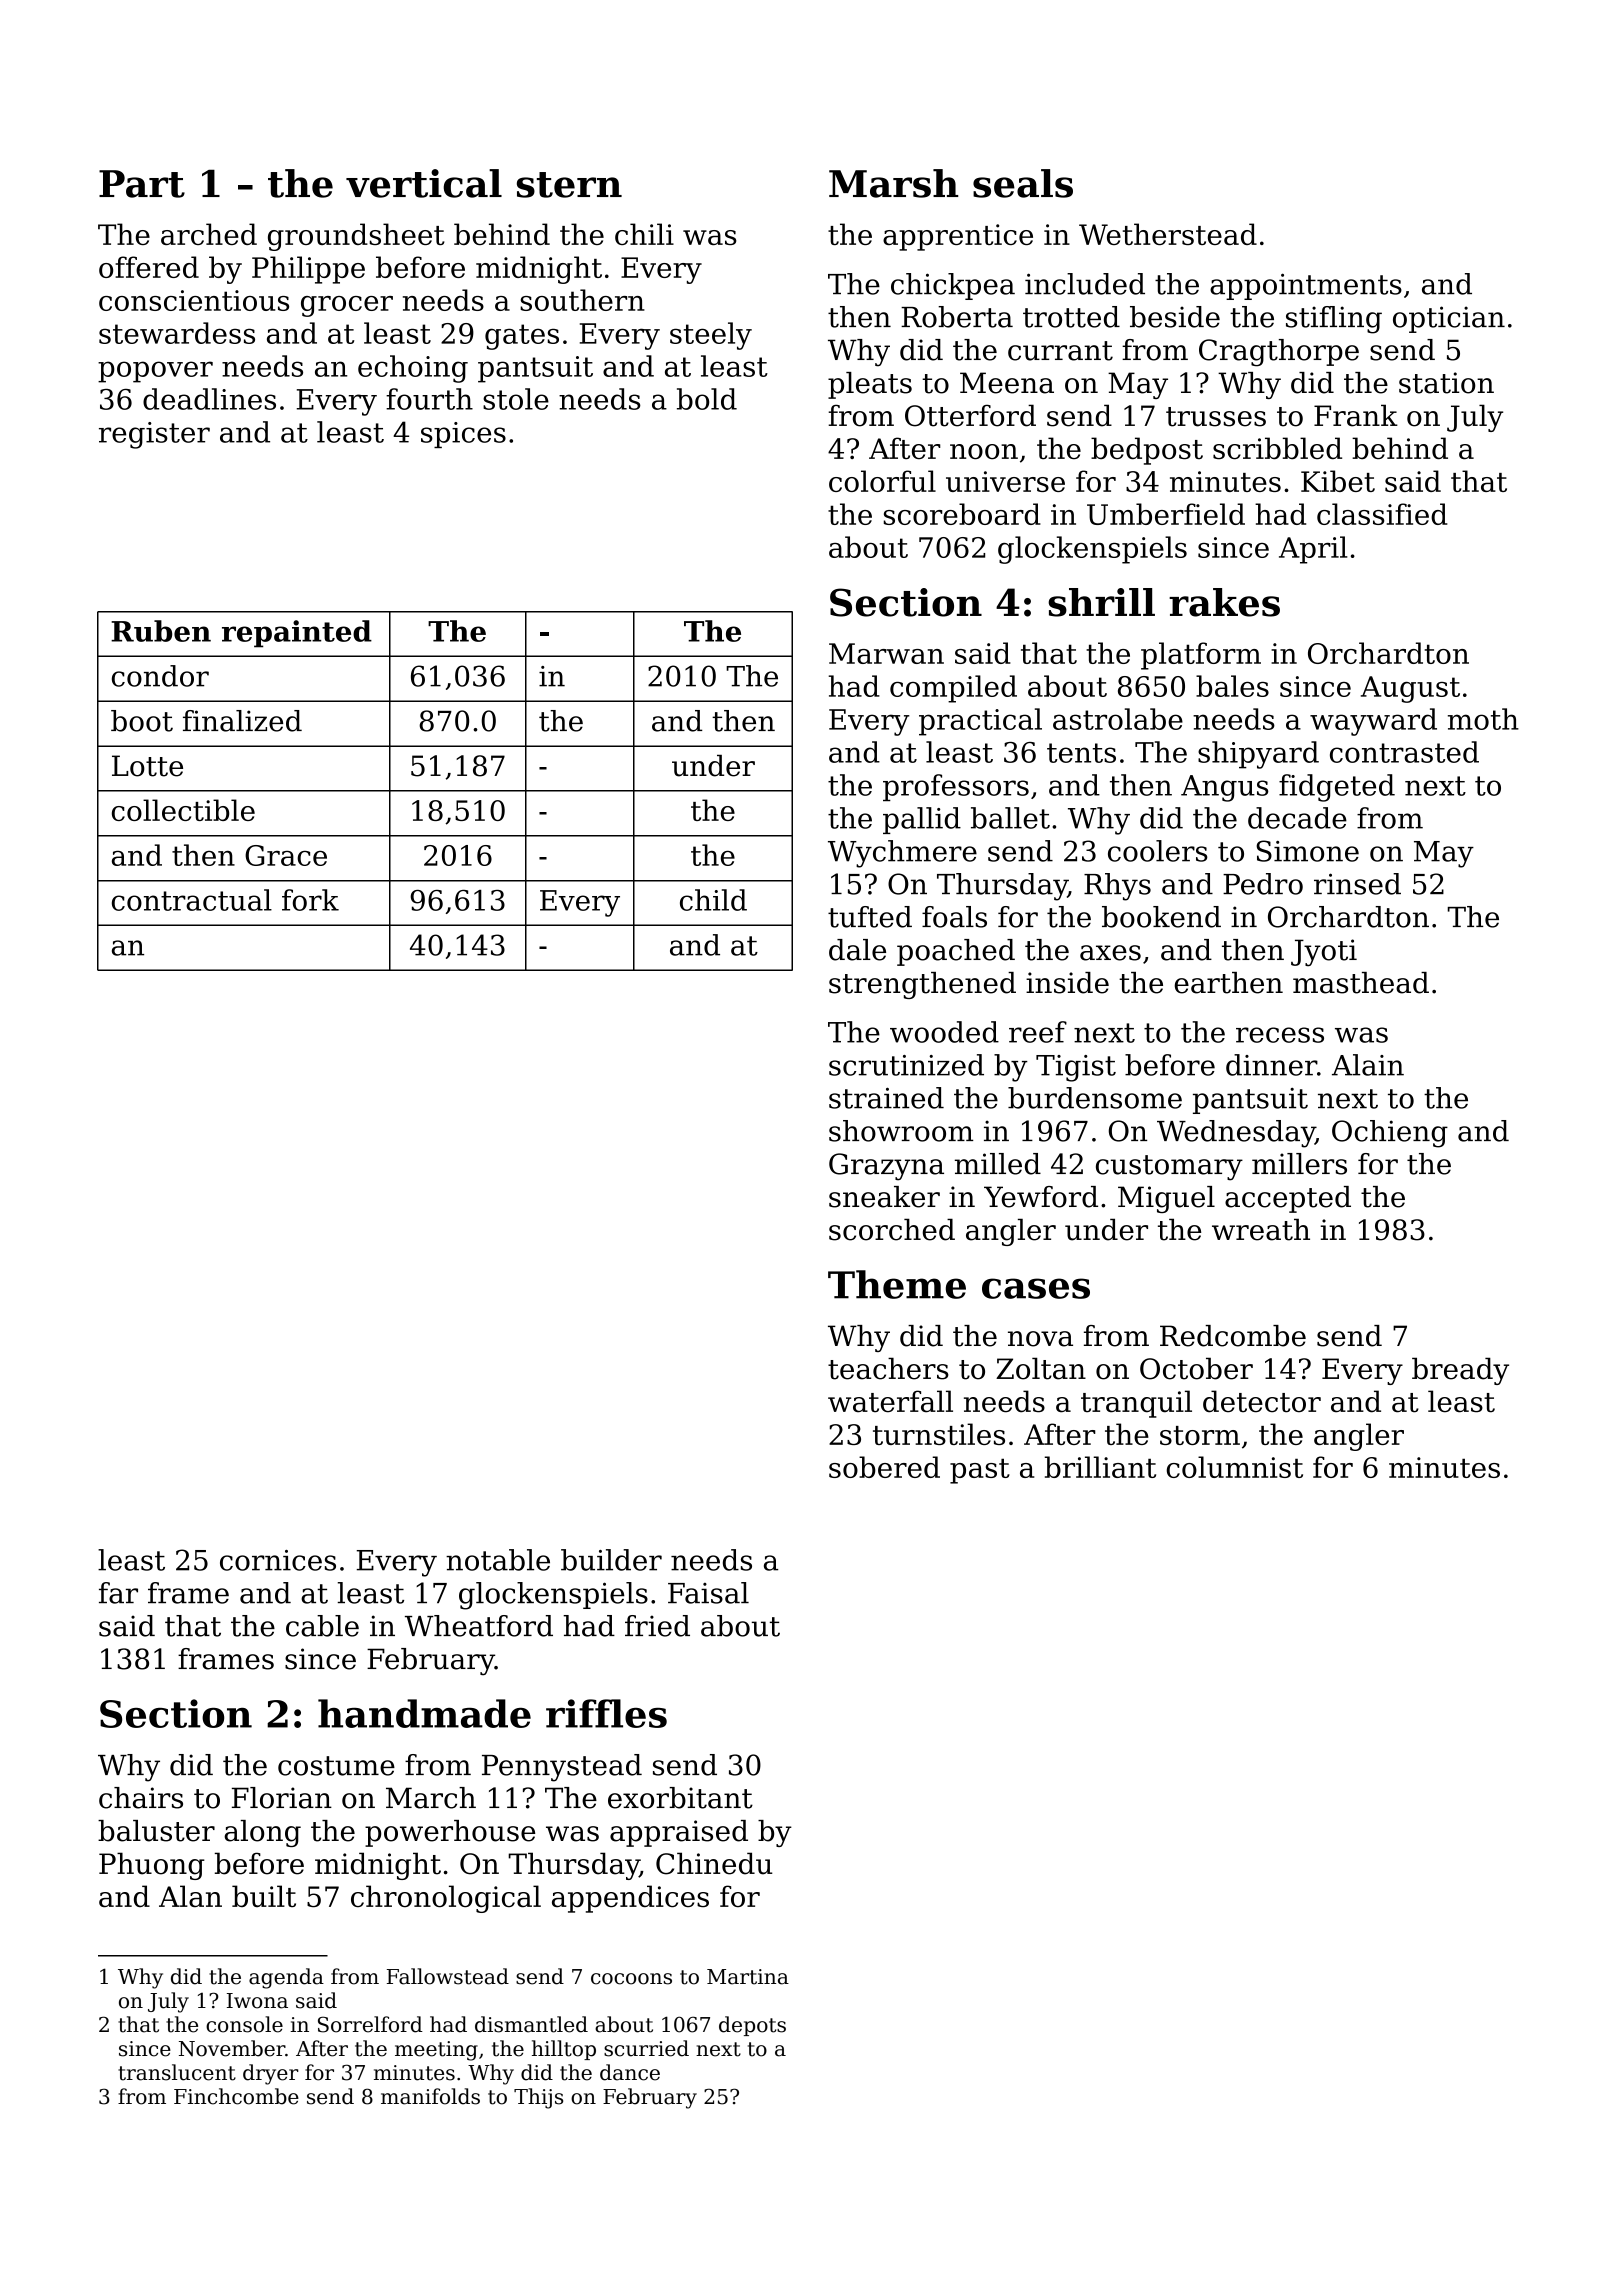 Image resolution: width=1620 pixels, height=2292 pixels. I want to click on stole, so click(516, 399).
